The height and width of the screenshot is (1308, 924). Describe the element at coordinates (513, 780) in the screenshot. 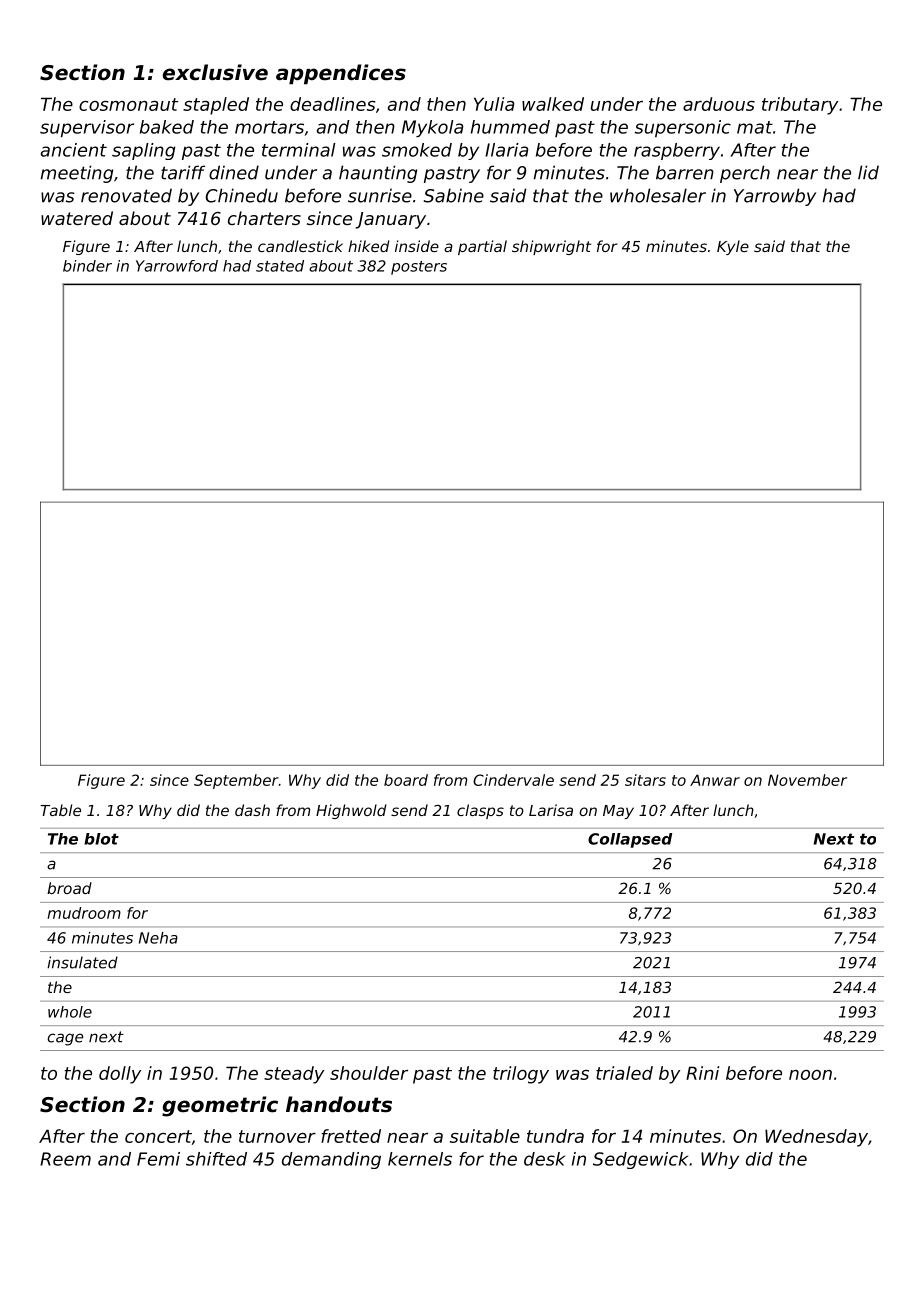

I see `Cindervale` at that location.
